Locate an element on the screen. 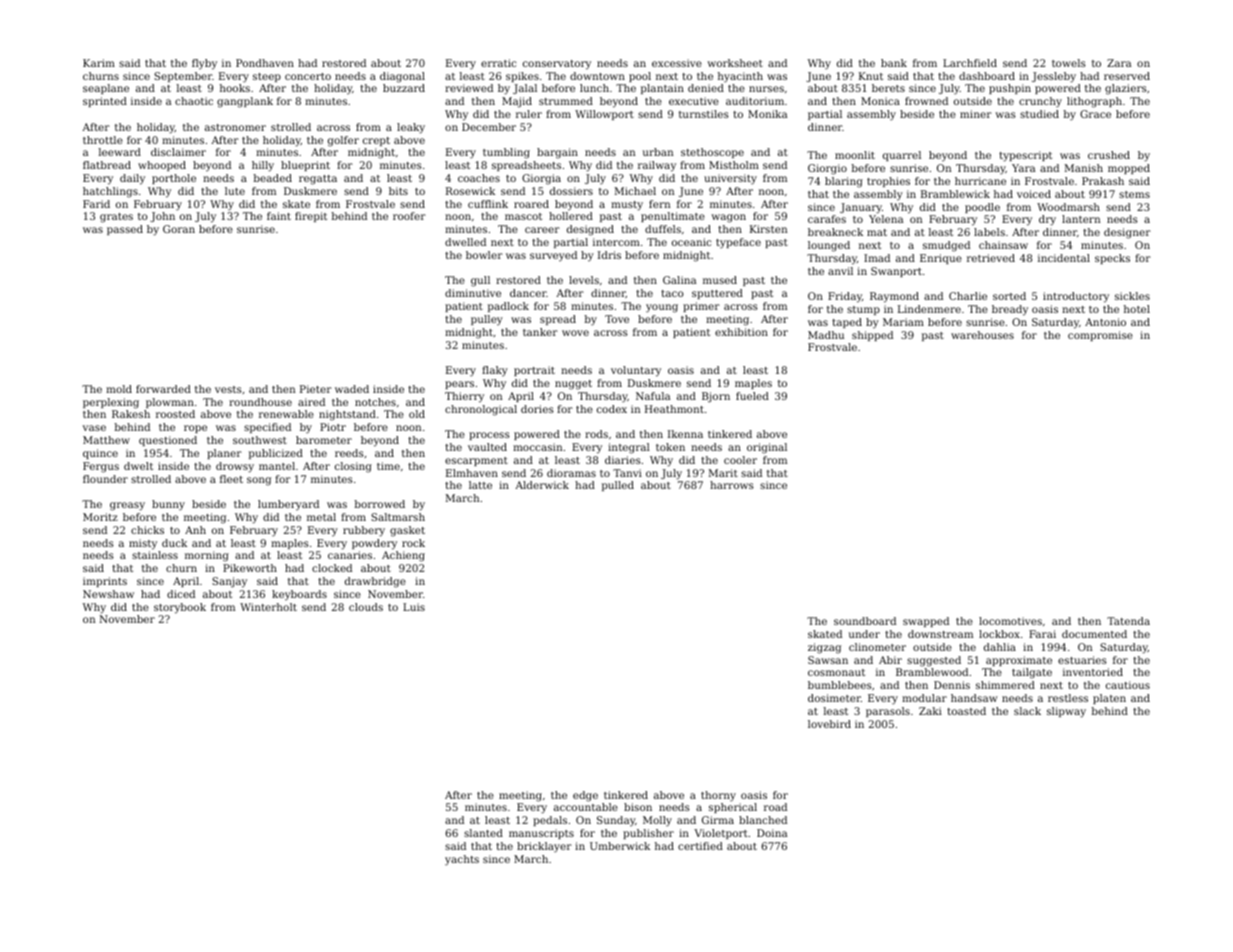  Majid is located at coordinates (517, 102).
